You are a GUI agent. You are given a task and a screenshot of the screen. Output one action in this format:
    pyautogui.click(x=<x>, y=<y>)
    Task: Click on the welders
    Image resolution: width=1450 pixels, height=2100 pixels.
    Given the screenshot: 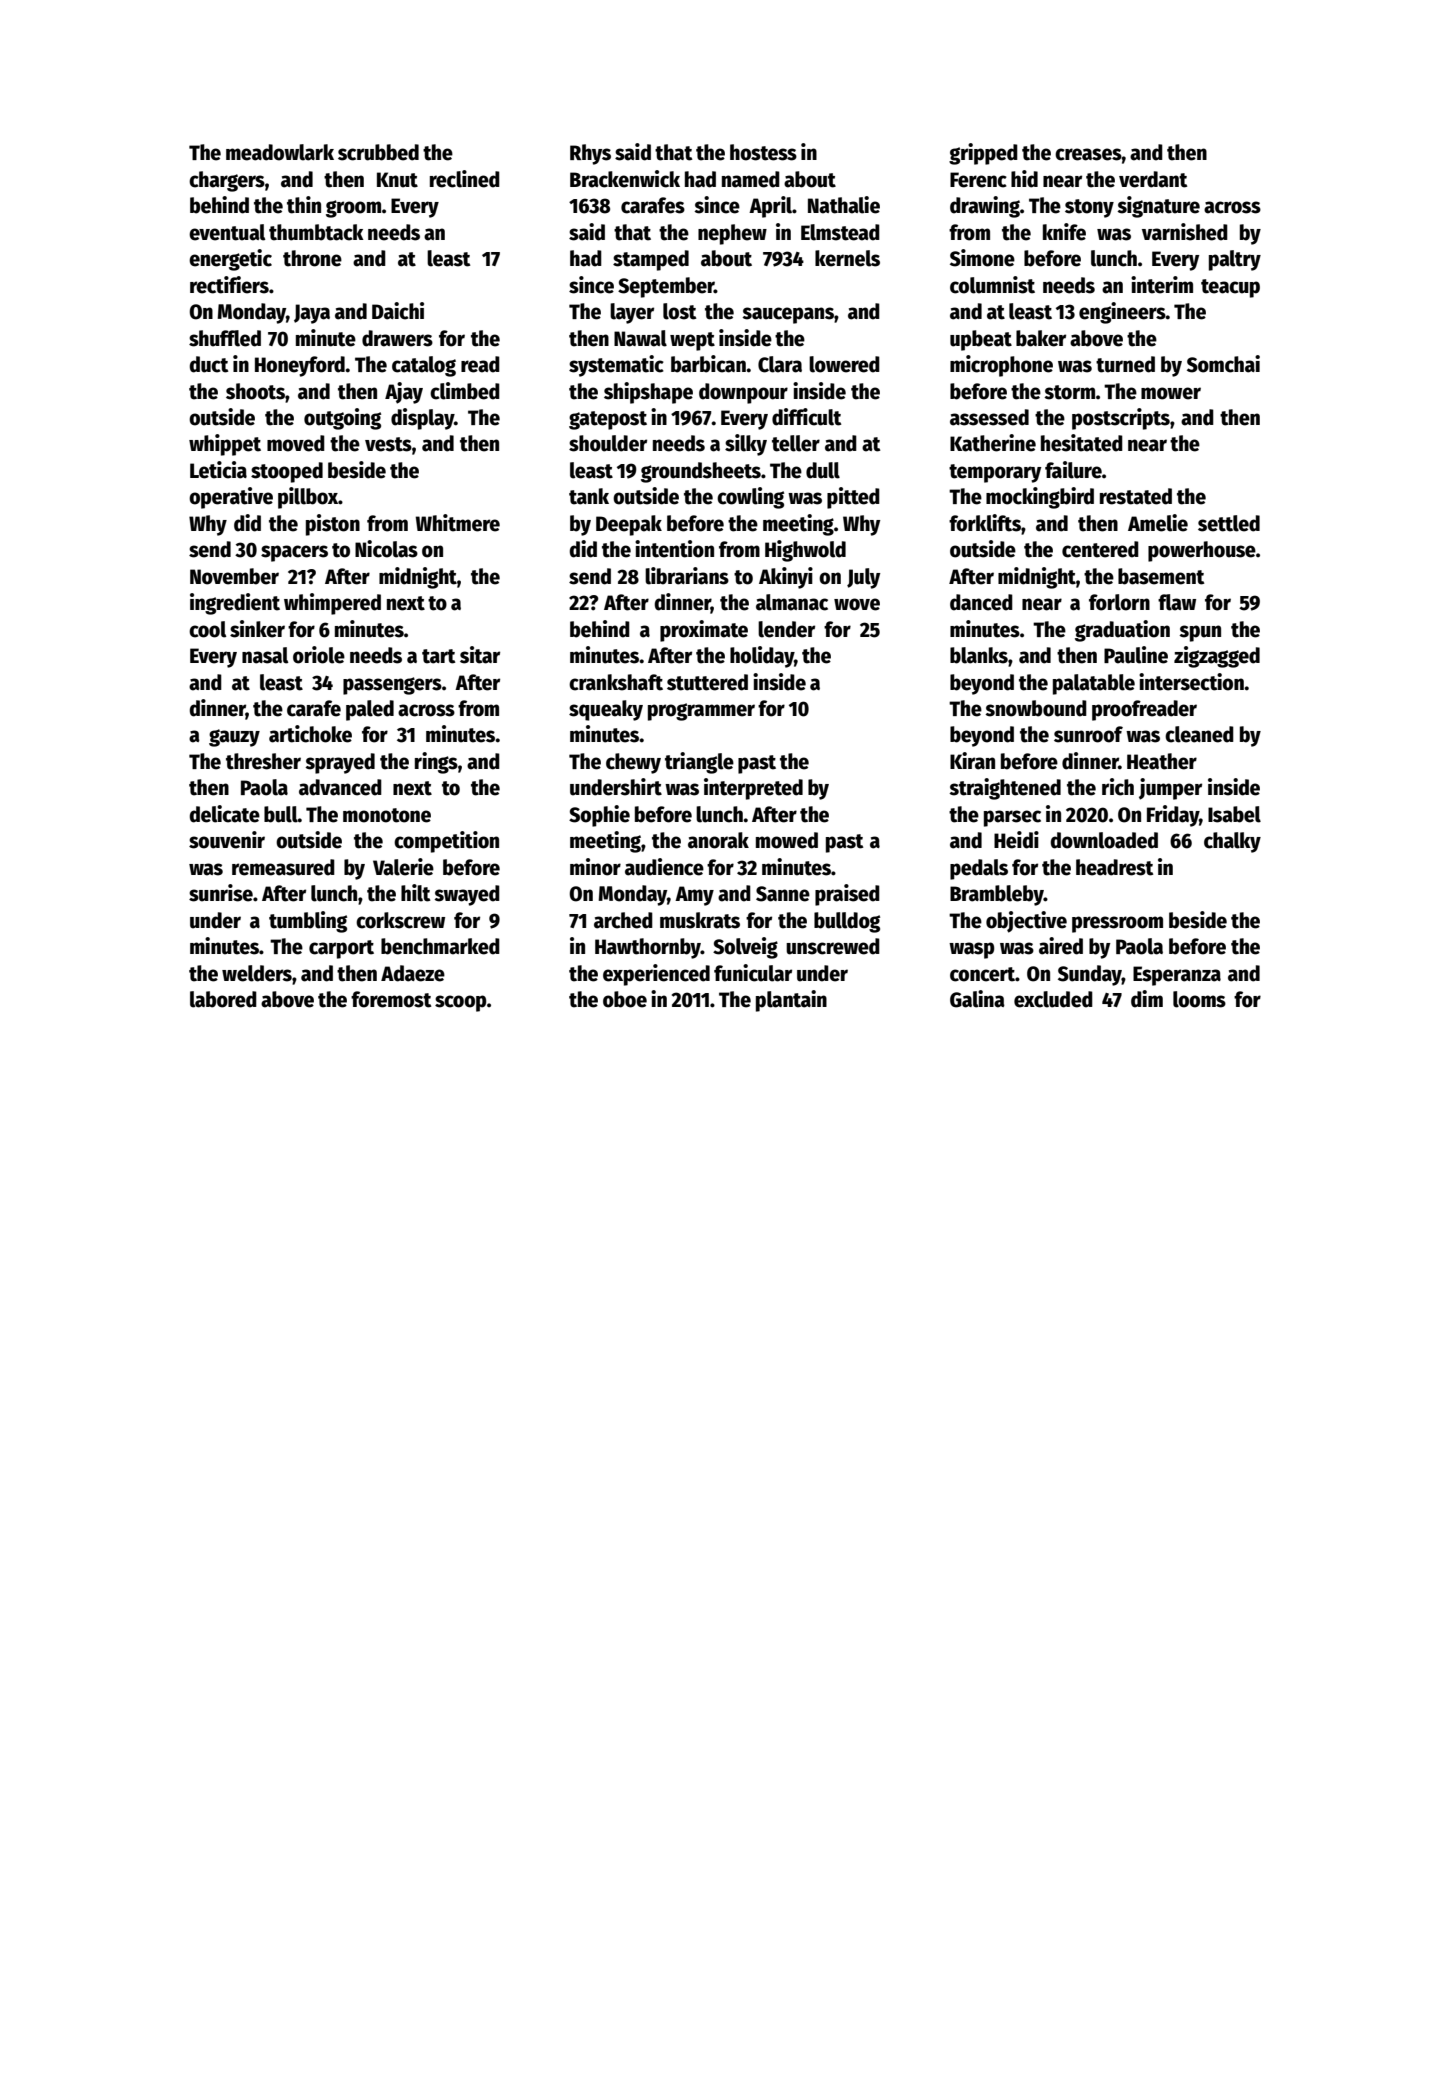 What is the action you would take?
    pyautogui.click(x=257, y=973)
